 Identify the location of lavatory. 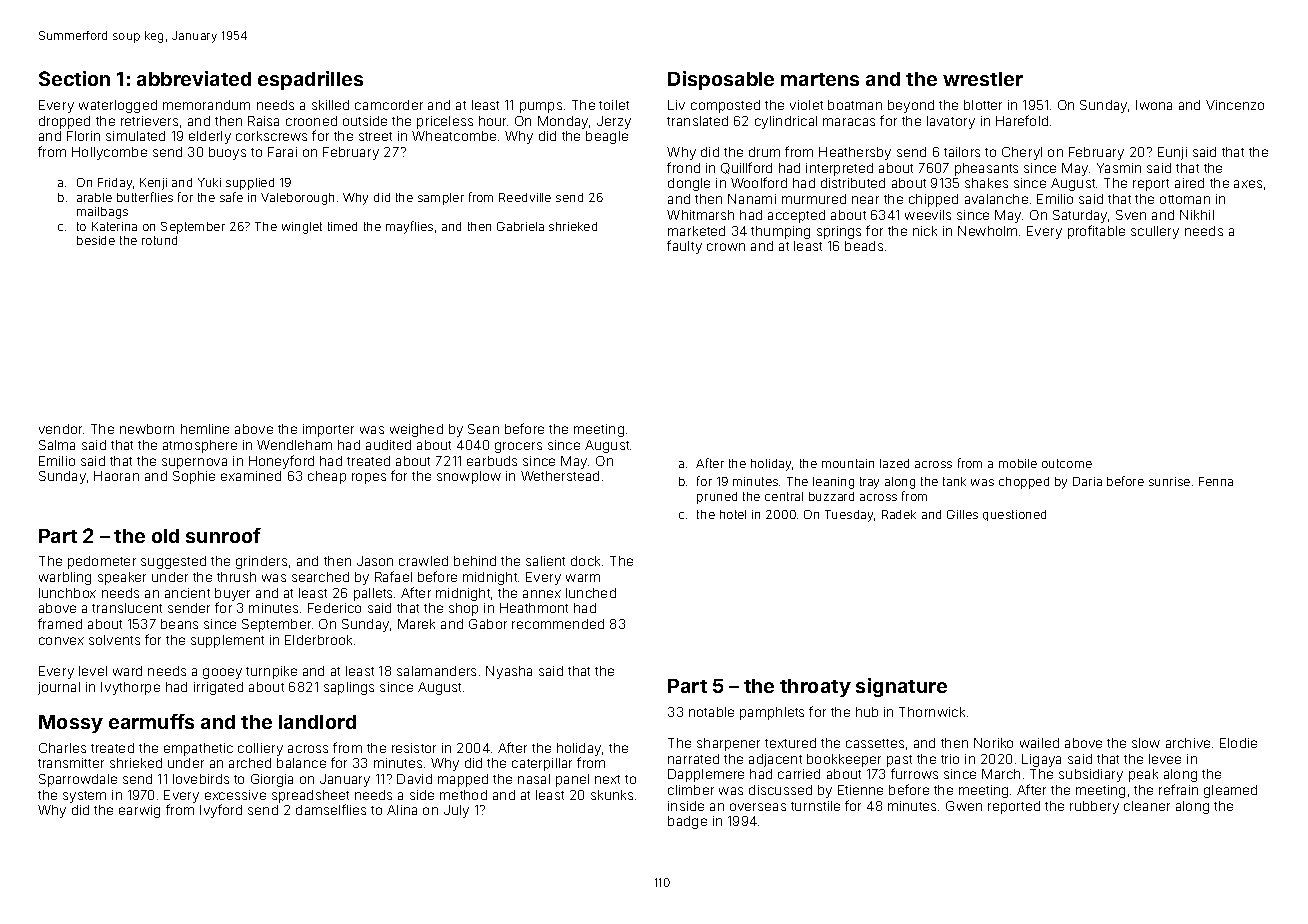
(951, 122).
